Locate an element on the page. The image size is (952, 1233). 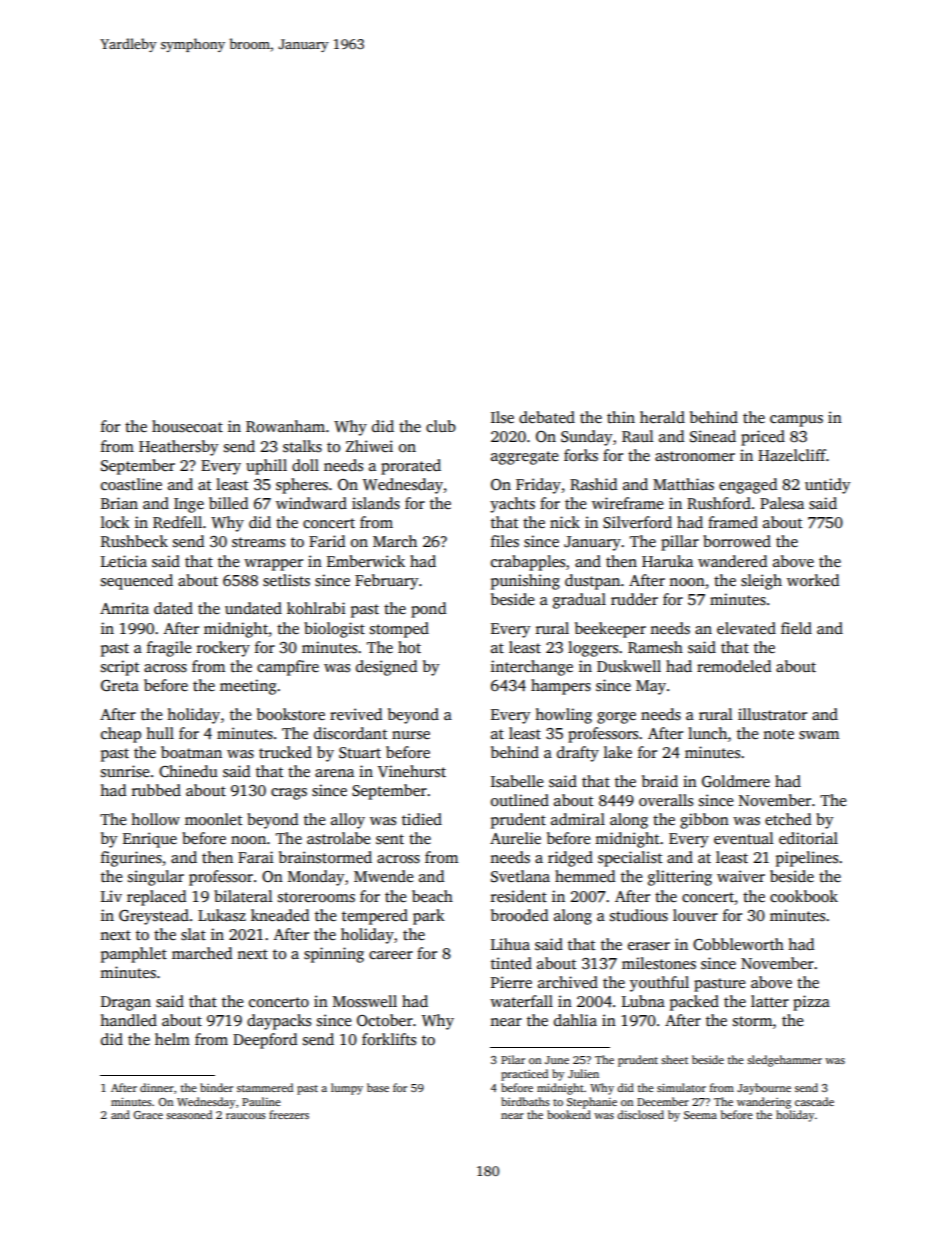
campus is located at coordinates (796, 421).
